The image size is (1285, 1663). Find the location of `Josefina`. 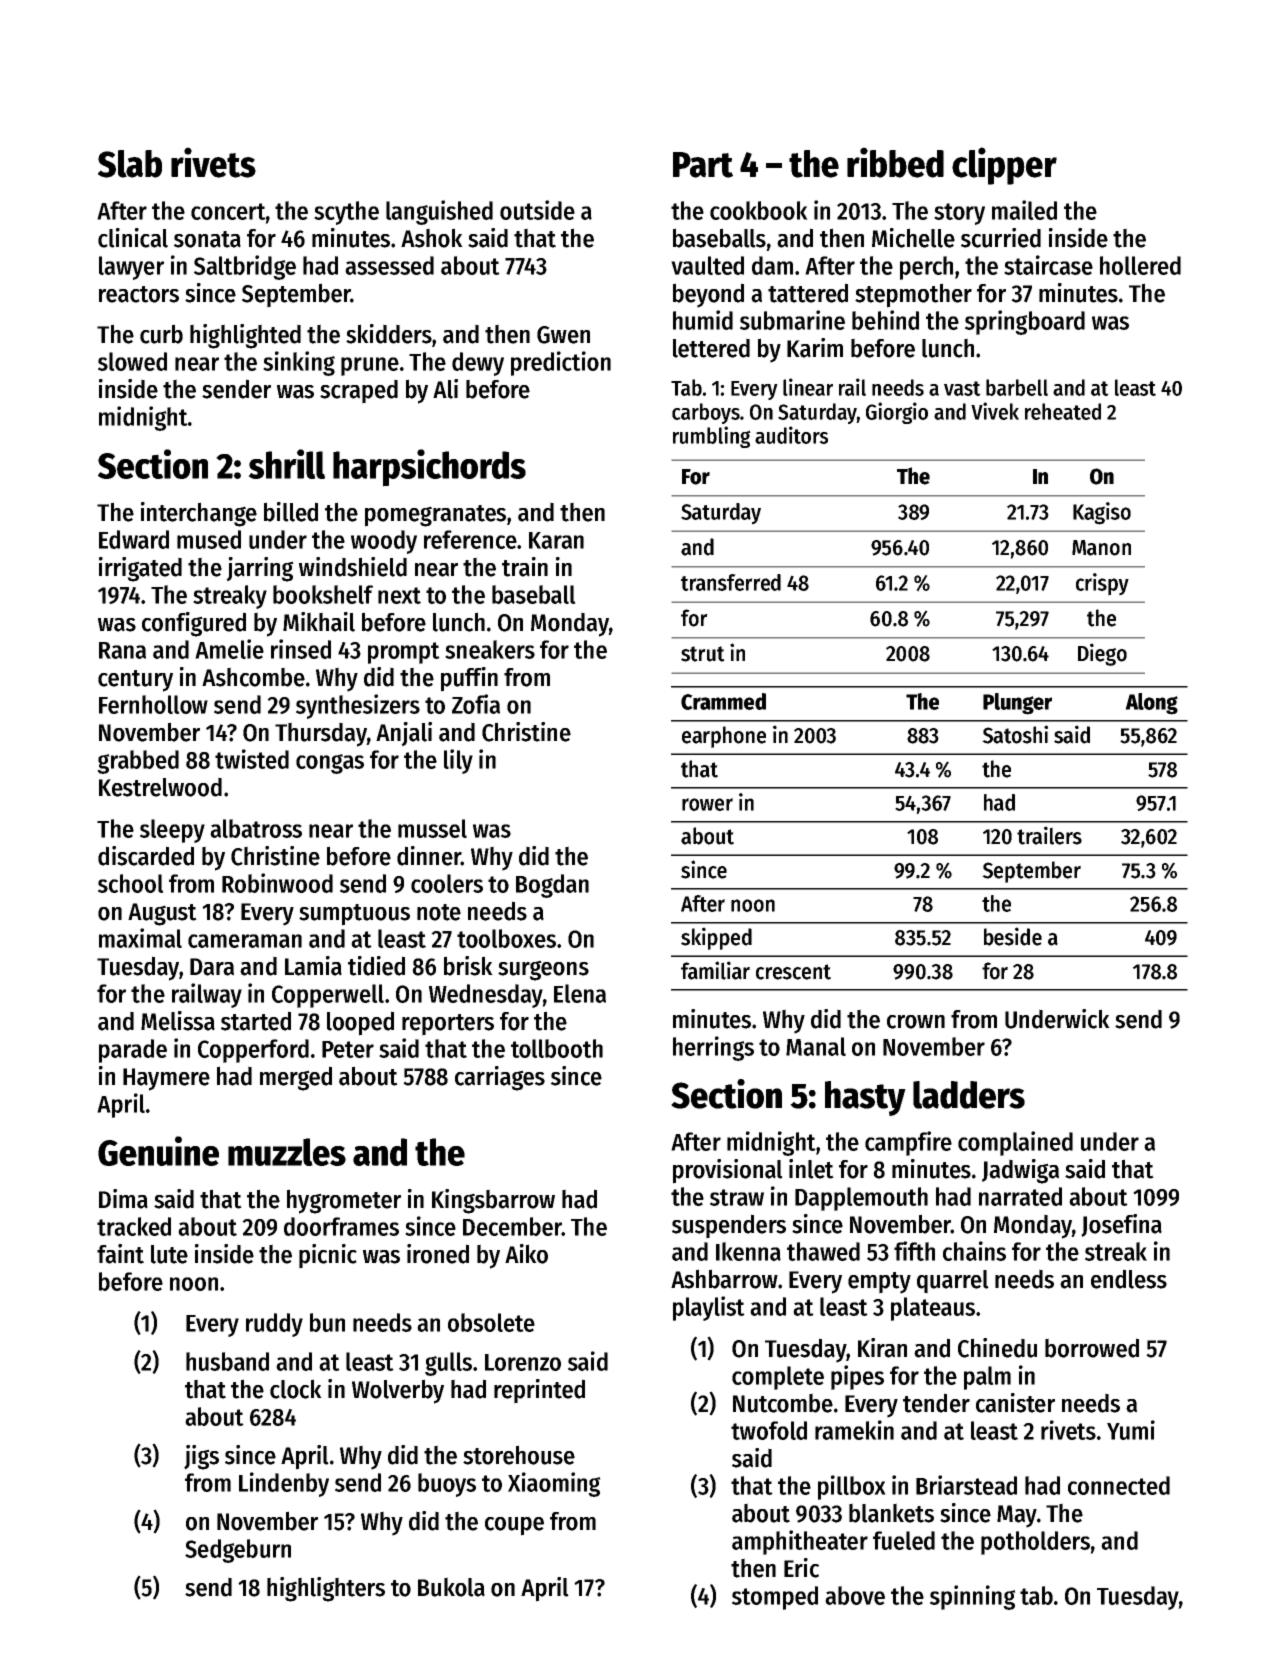

Josefina is located at coordinates (1121, 1225).
